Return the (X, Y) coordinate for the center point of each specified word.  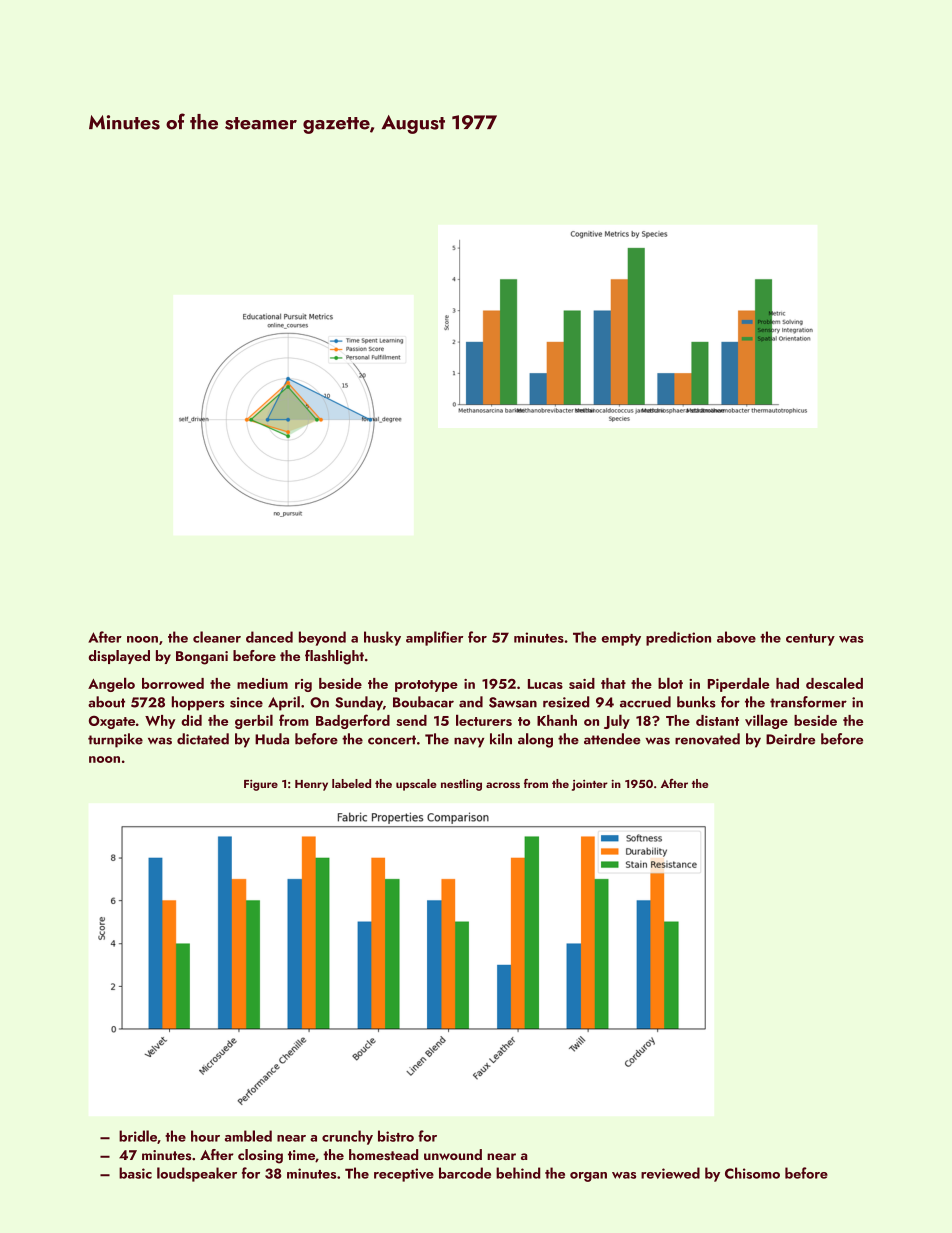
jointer (590, 785)
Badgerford (353, 721)
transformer (808, 702)
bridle (138, 1136)
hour (205, 1136)
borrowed (173, 683)
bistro (396, 1136)
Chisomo (752, 1173)
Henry (311, 785)
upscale (416, 785)
